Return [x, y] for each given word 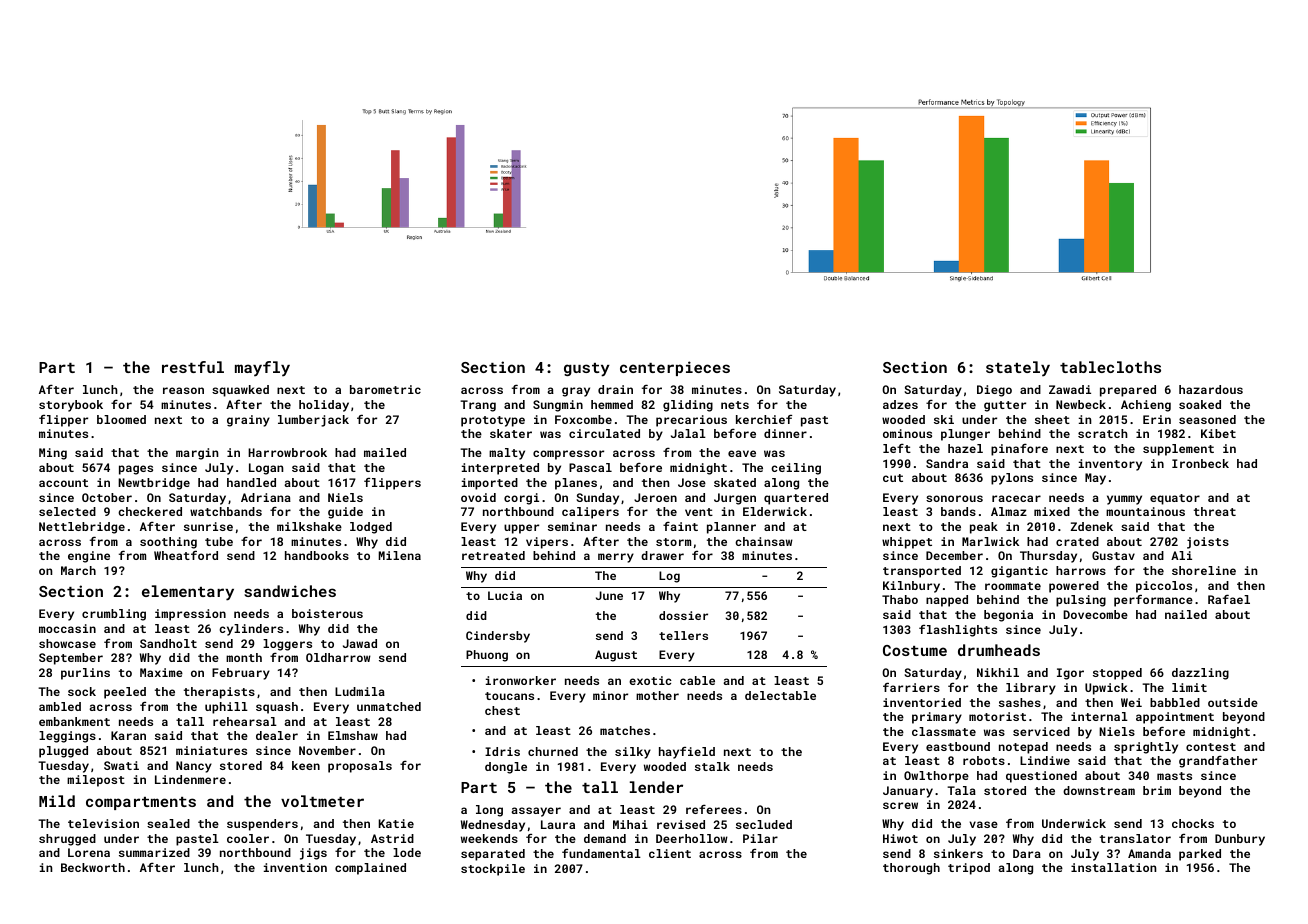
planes [576, 484]
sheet [1052, 419]
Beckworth [93, 867]
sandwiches [290, 591]
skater [511, 433]
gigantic [1019, 572]
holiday [324, 406]
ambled [60, 706]
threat [1215, 511]
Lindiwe [1045, 760]
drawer [662, 555]
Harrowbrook [287, 452]
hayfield [687, 753]
